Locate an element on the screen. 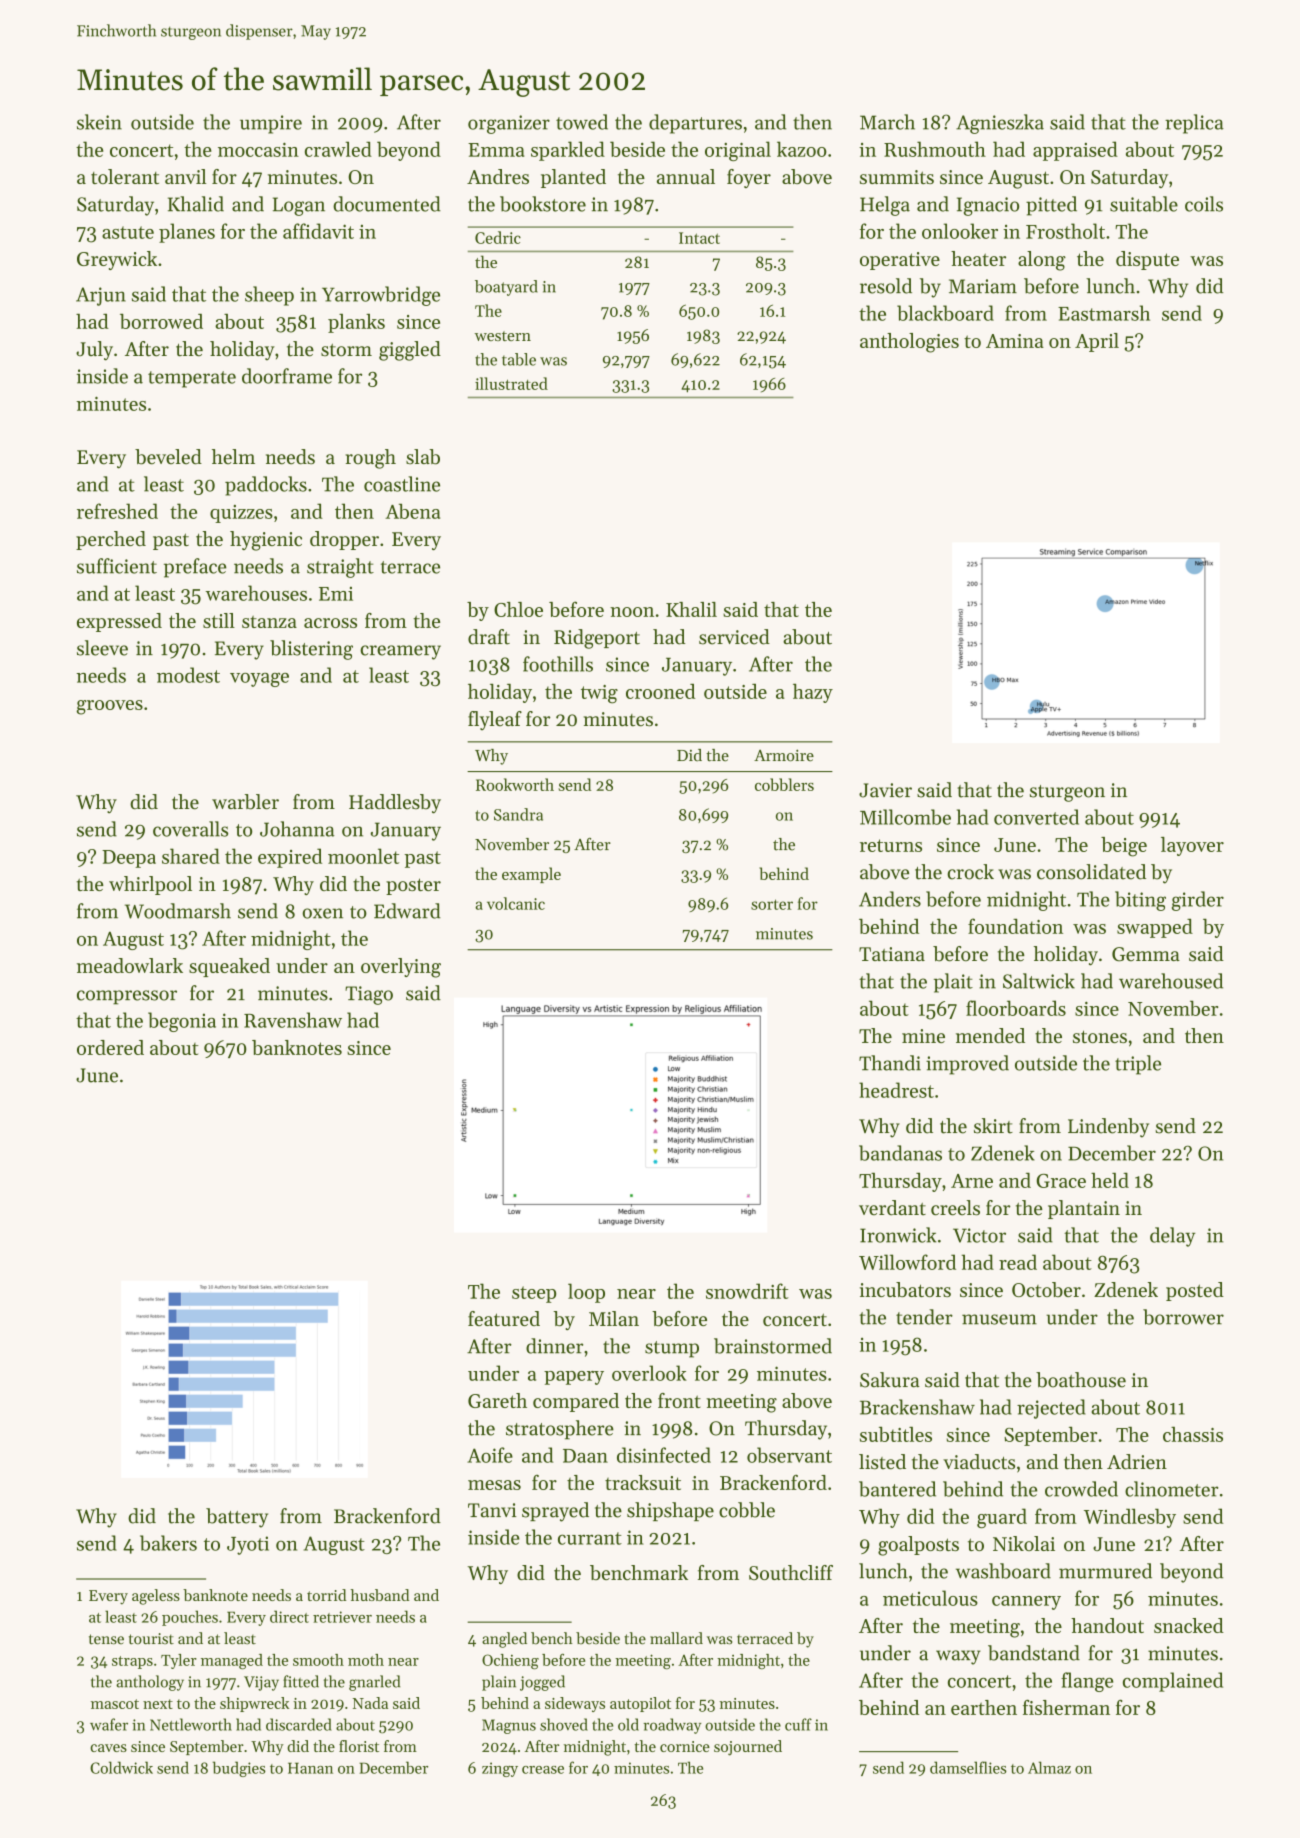 The width and height of the screenshot is (1300, 1838). chassis is located at coordinates (1193, 1434).
